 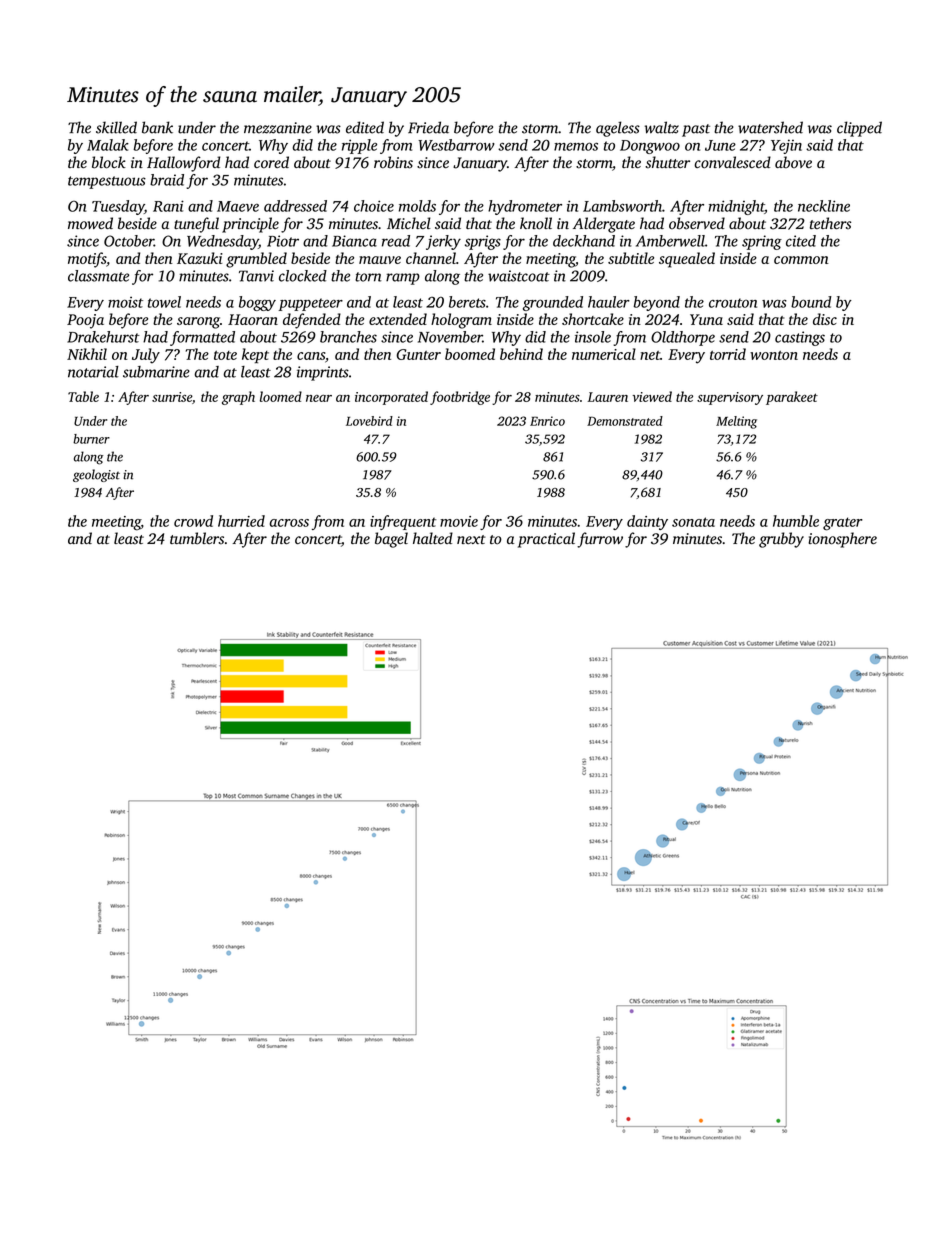 I want to click on practical, so click(x=546, y=540).
